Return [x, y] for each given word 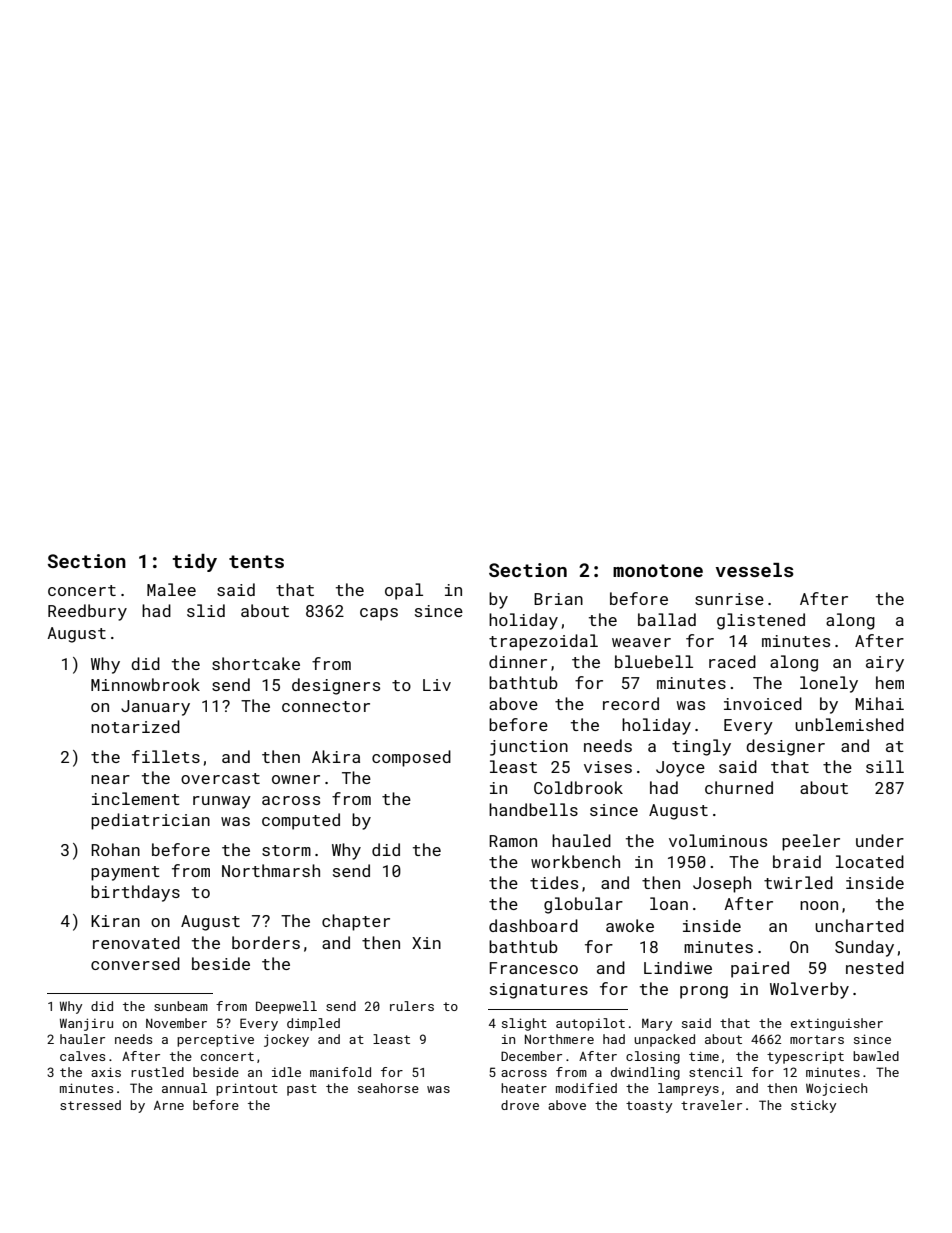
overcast [220, 778]
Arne [169, 1105]
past [302, 1090]
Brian [558, 599]
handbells [533, 809]
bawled [876, 1056]
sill [885, 766]
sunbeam [181, 1006]
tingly [701, 747]
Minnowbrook [145, 684]
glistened [761, 621]
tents [256, 561]
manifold [340, 1072]
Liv [437, 685]
